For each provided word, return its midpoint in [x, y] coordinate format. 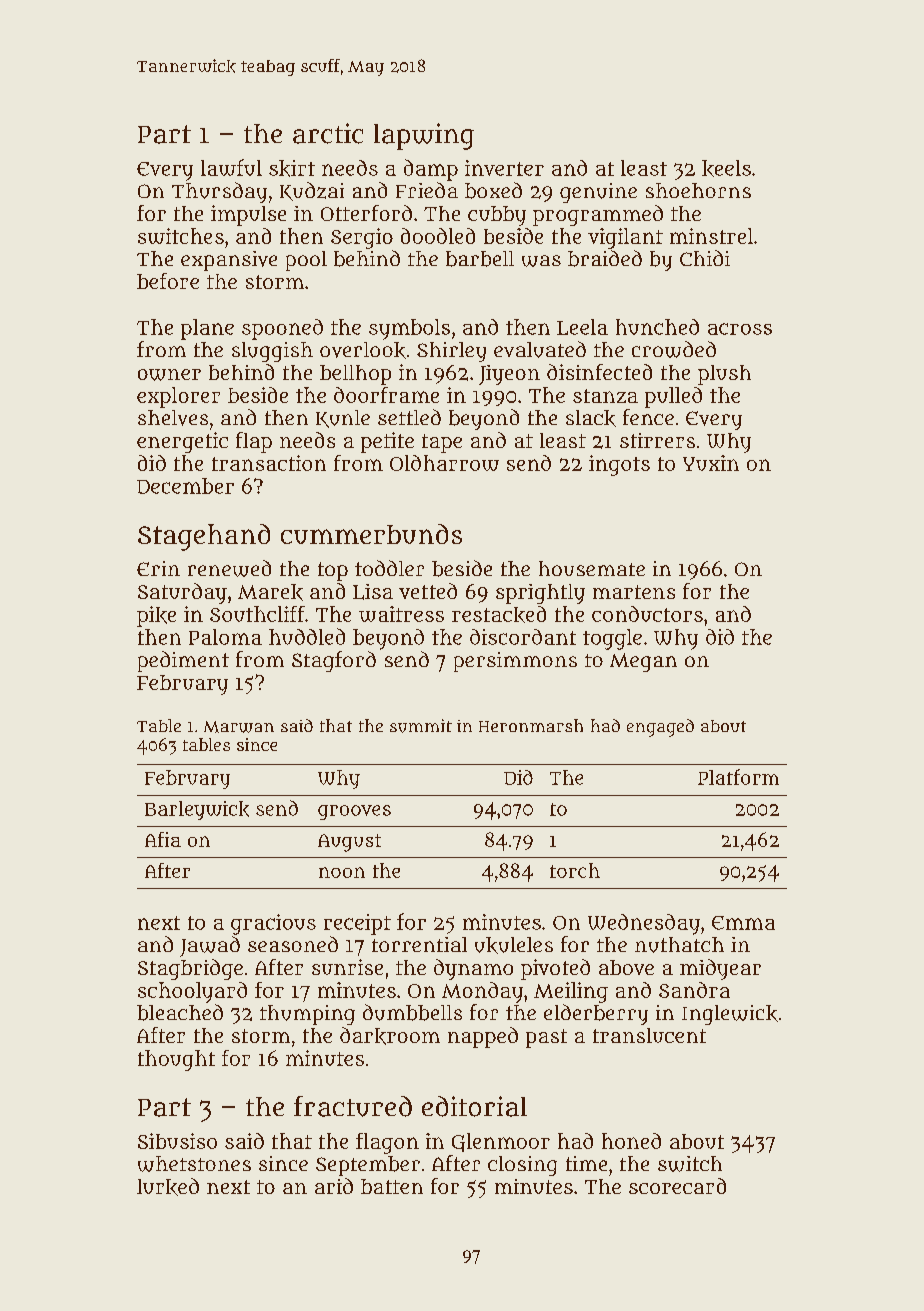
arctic [328, 133]
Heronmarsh [531, 725]
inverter [504, 168]
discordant [523, 637]
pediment [183, 661]
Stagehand [204, 537]
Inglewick [730, 1015]
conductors [647, 614]
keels [726, 168]
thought [176, 1060]
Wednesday [644, 924]
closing [522, 1166]
